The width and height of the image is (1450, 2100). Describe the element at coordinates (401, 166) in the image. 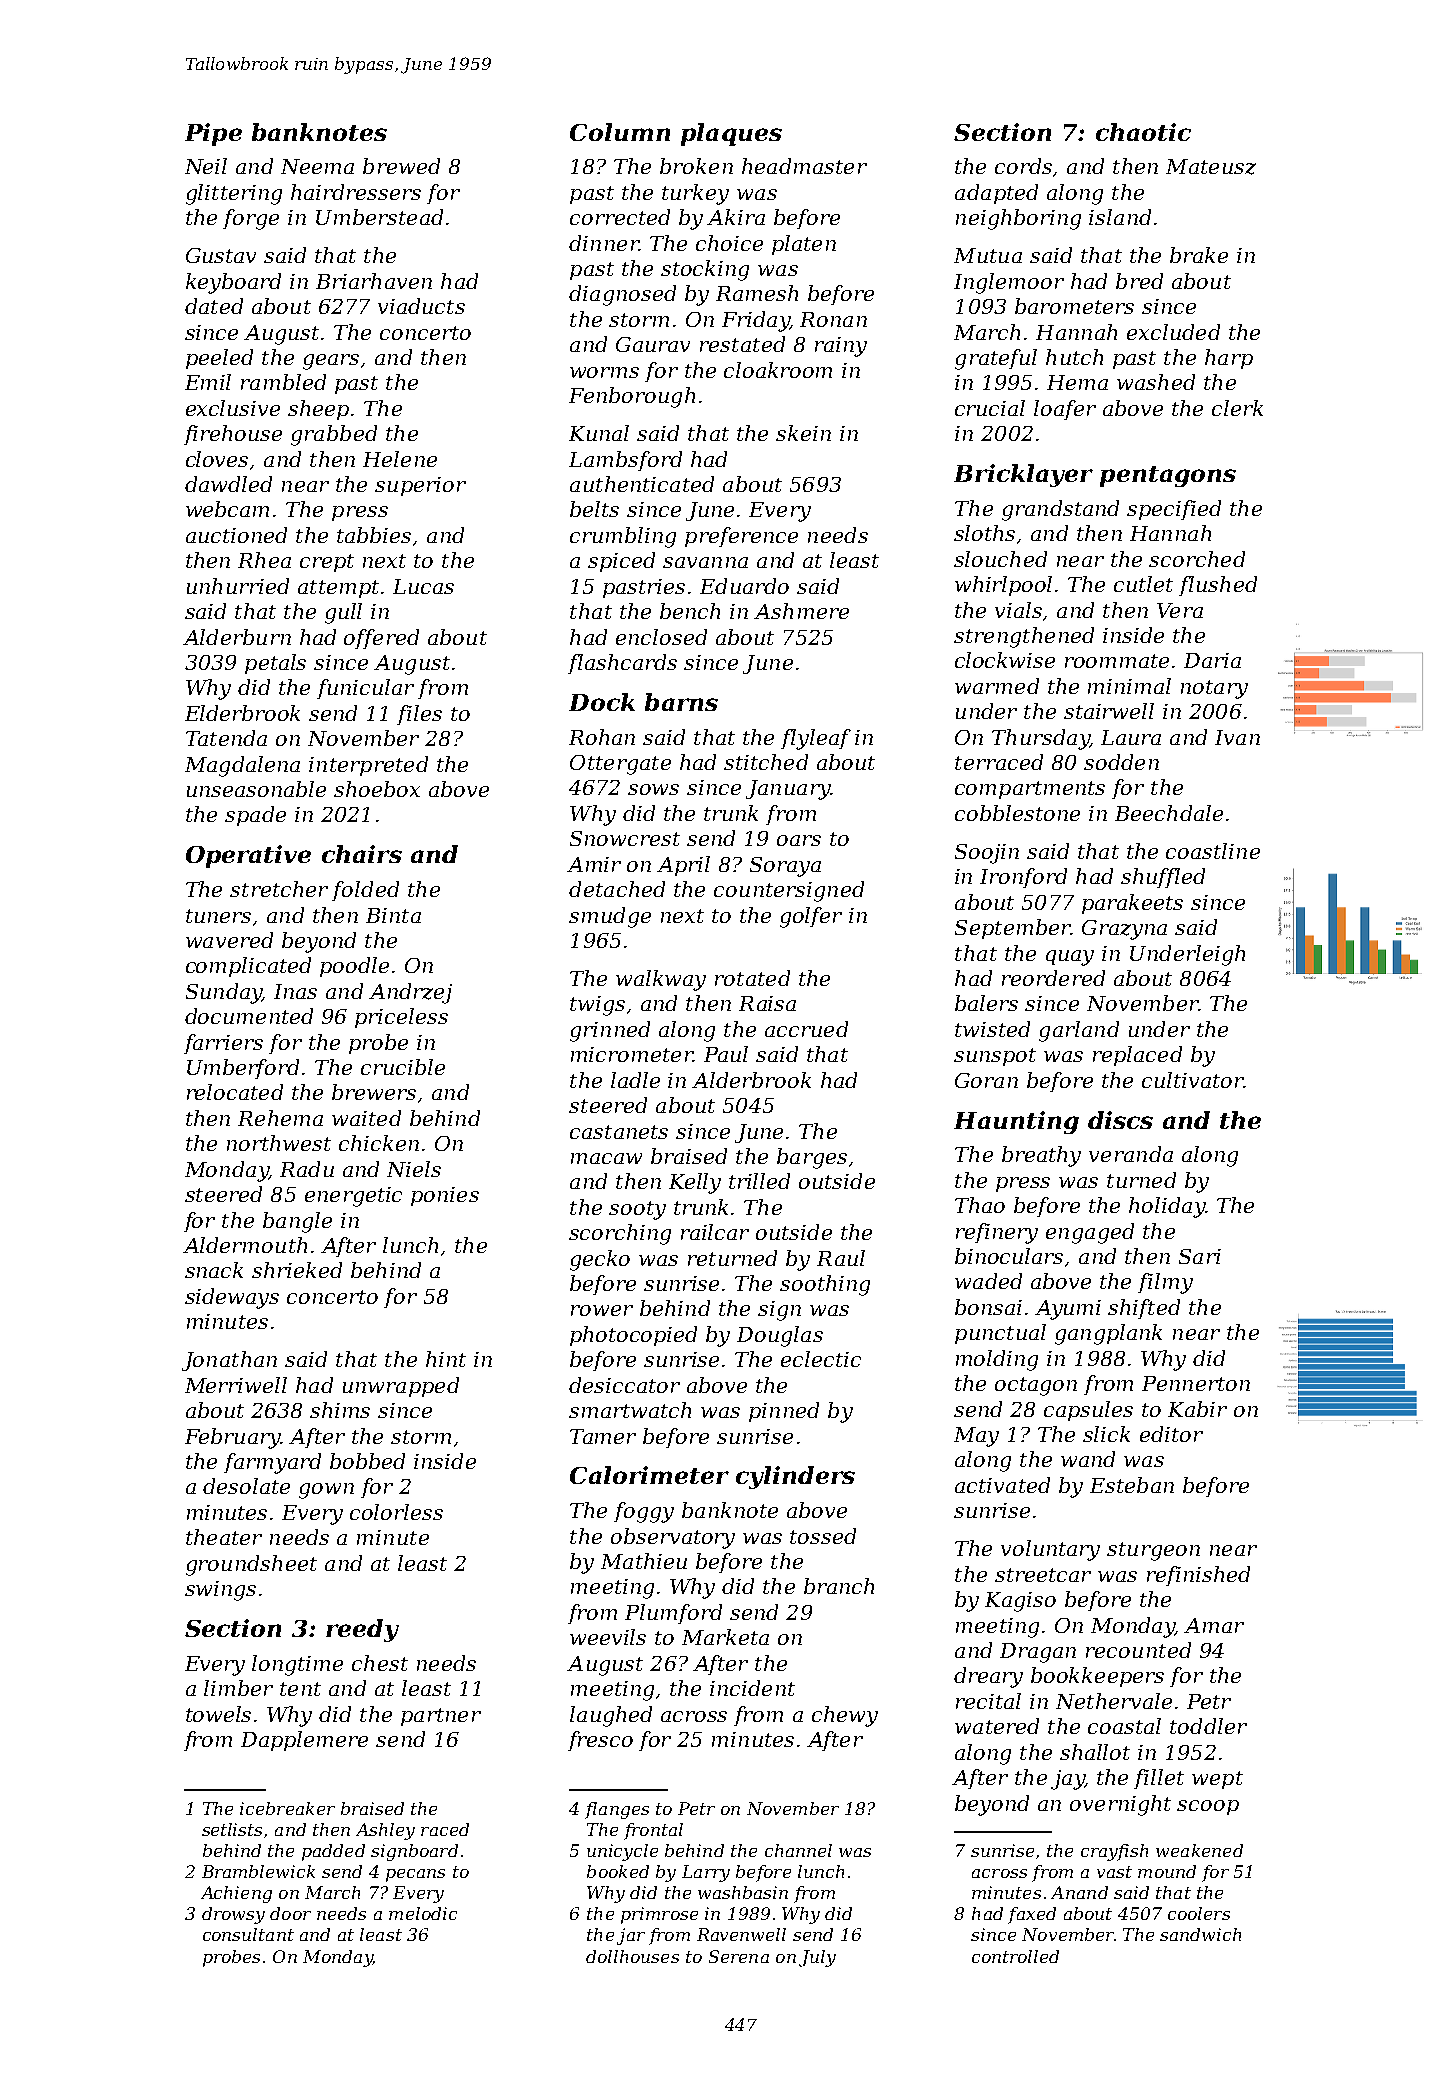

I see `brewed` at that location.
